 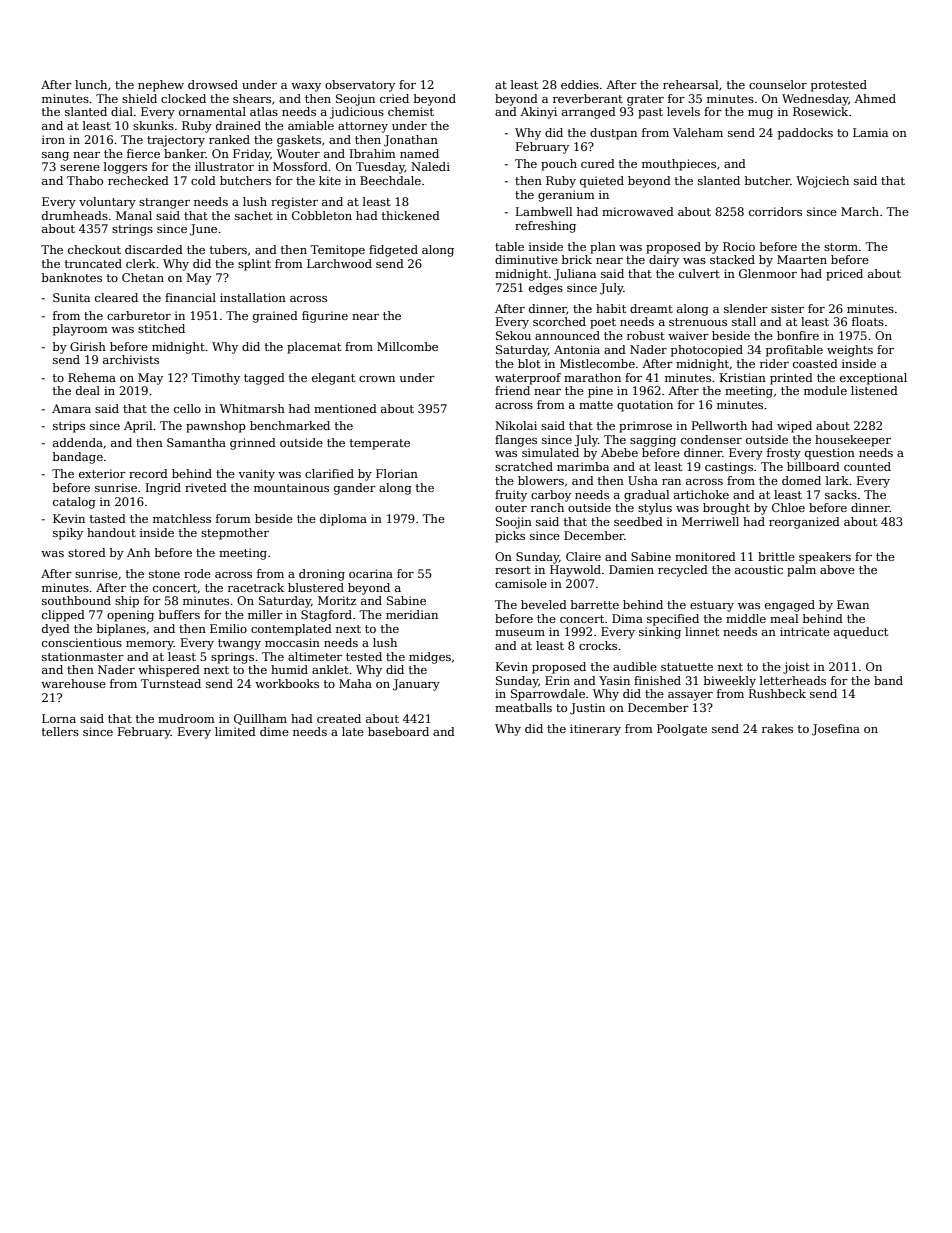 I want to click on sister, so click(x=787, y=308).
